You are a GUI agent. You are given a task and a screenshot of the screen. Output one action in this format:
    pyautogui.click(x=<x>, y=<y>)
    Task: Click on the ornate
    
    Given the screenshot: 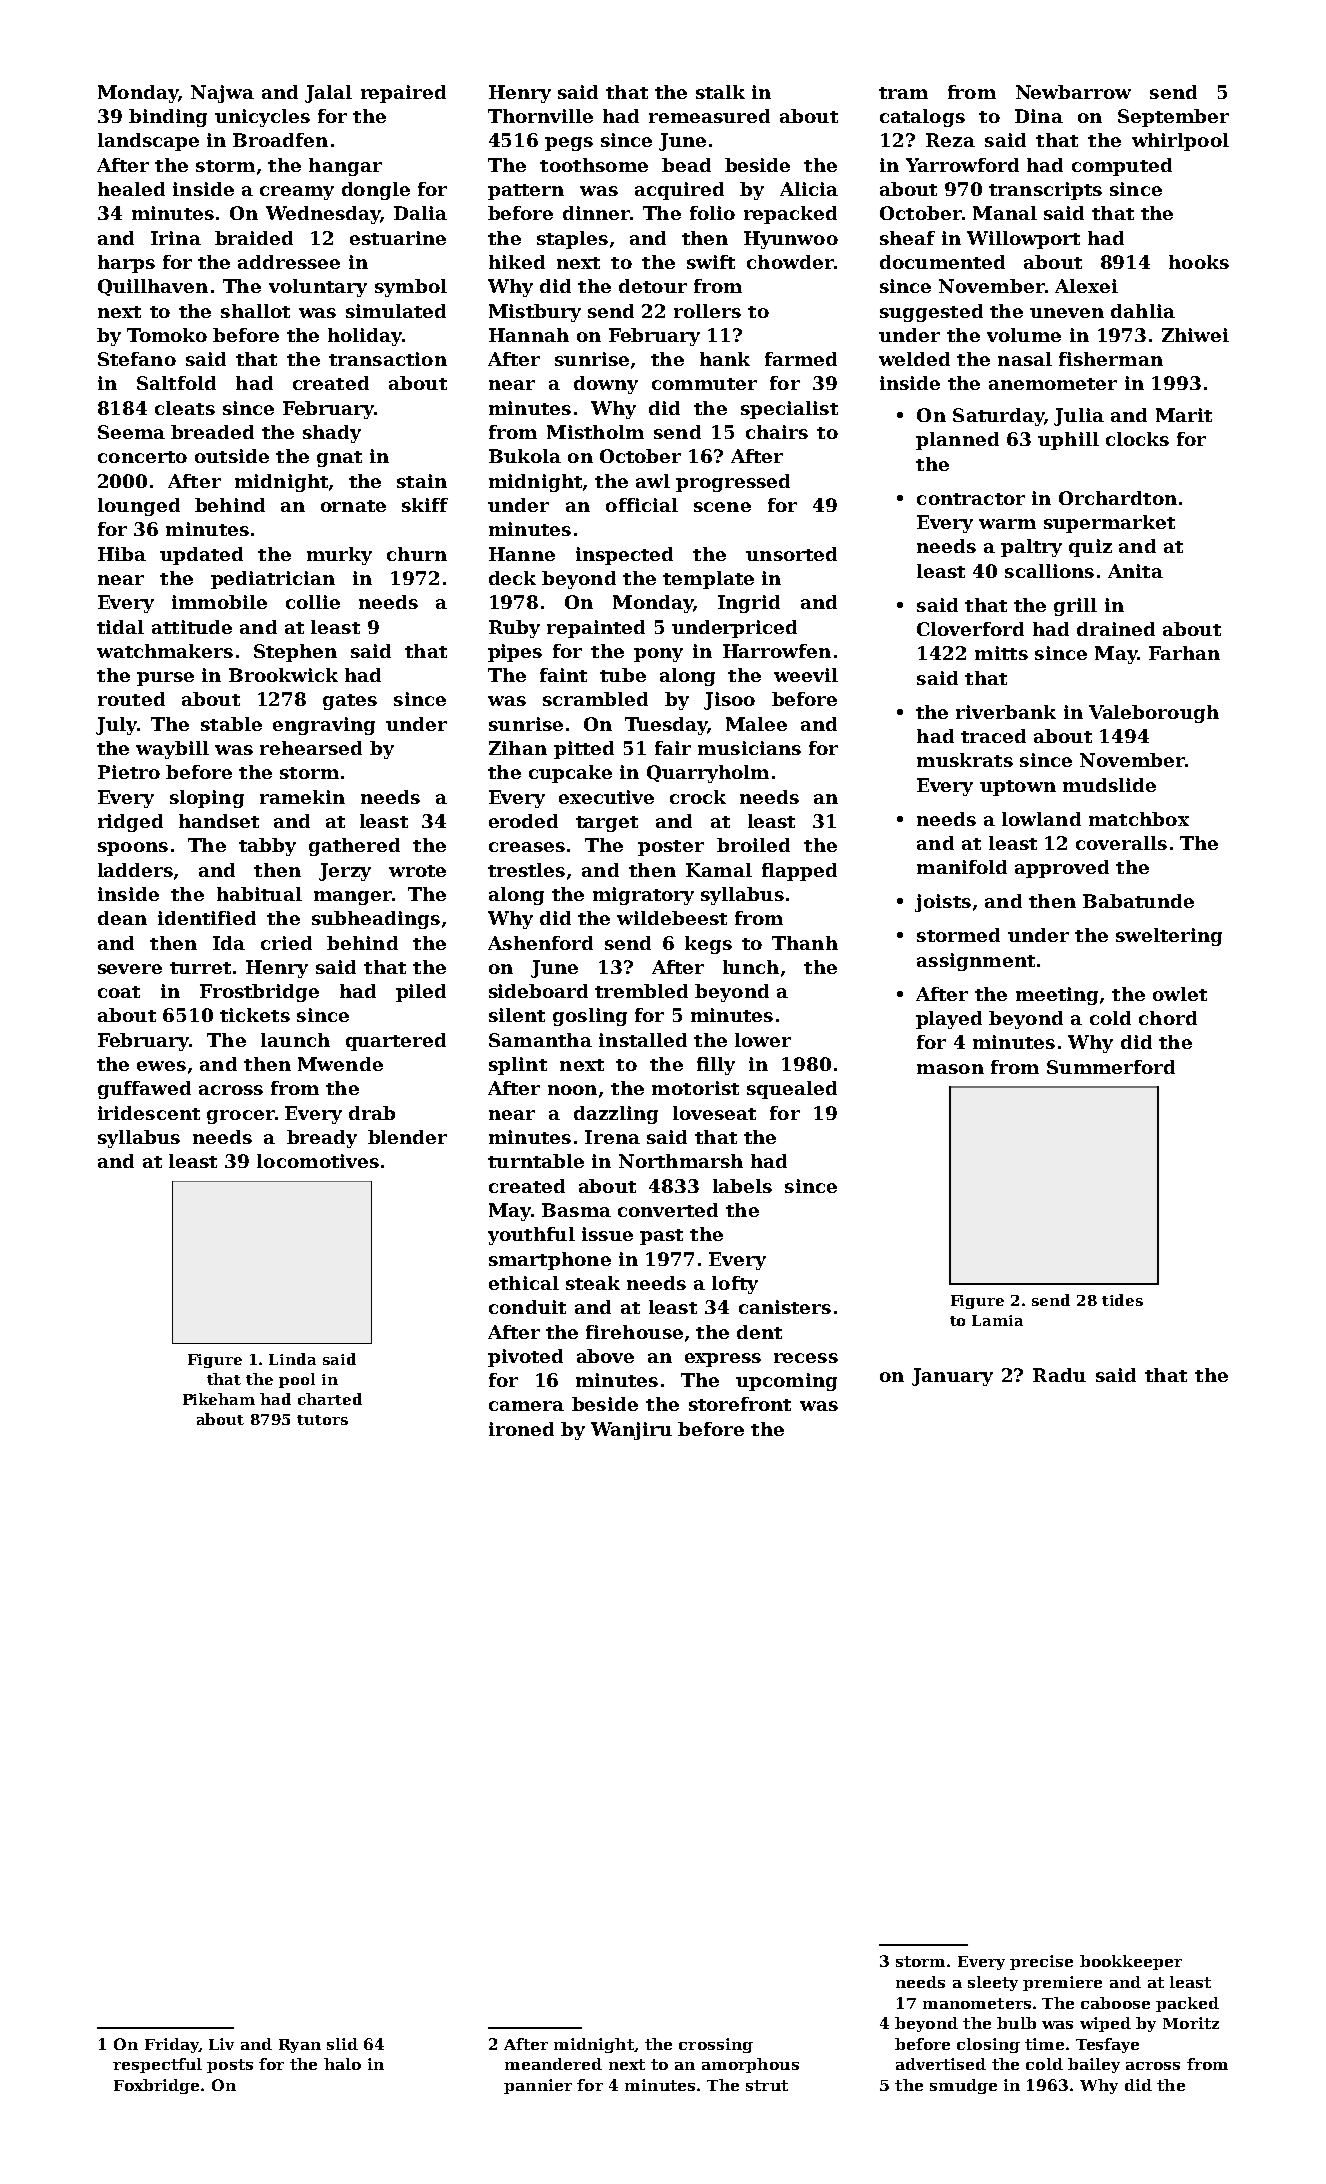 What is the action you would take?
    pyautogui.click(x=353, y=506)
